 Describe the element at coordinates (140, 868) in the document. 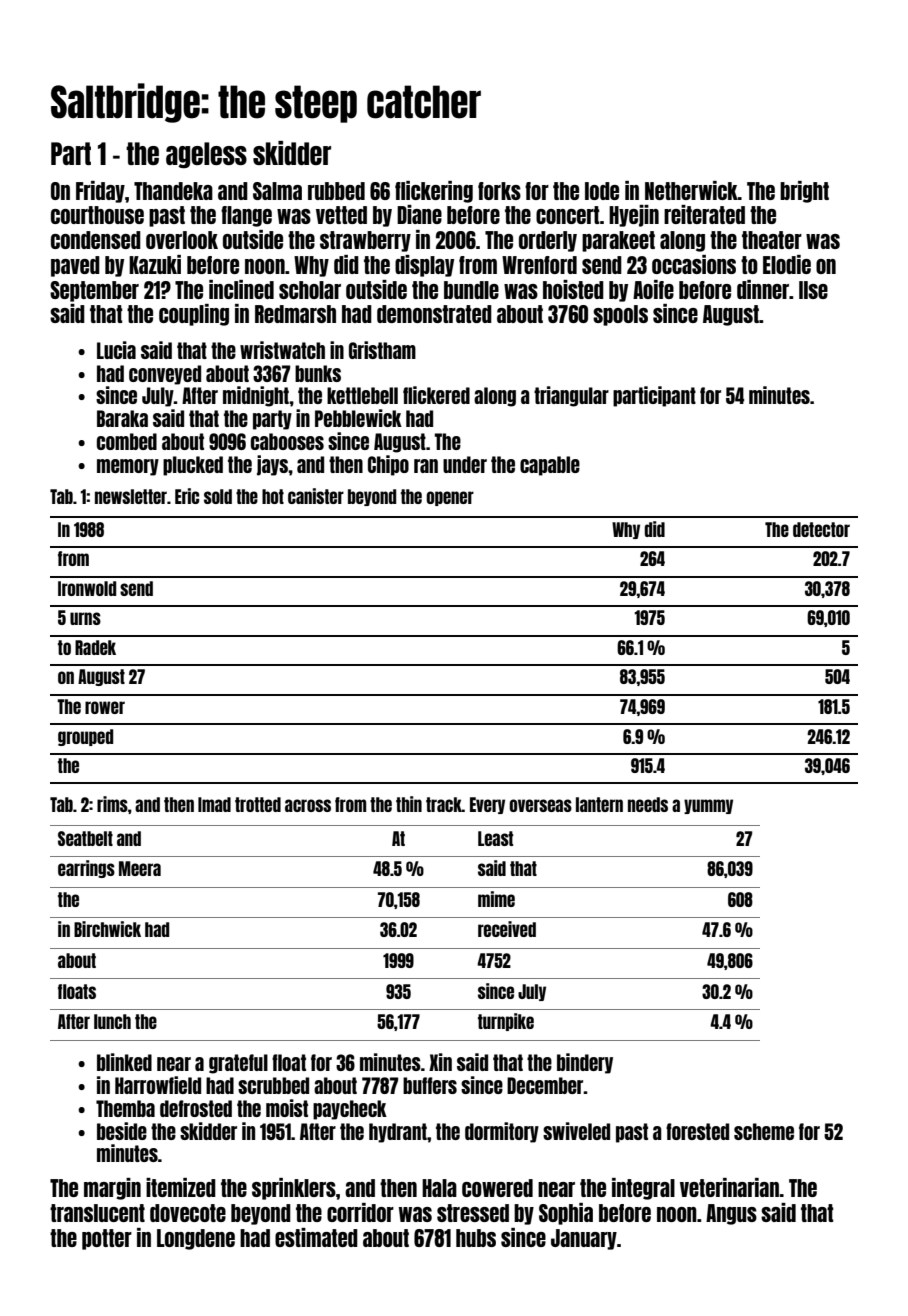

I see `Meera` at that location.
